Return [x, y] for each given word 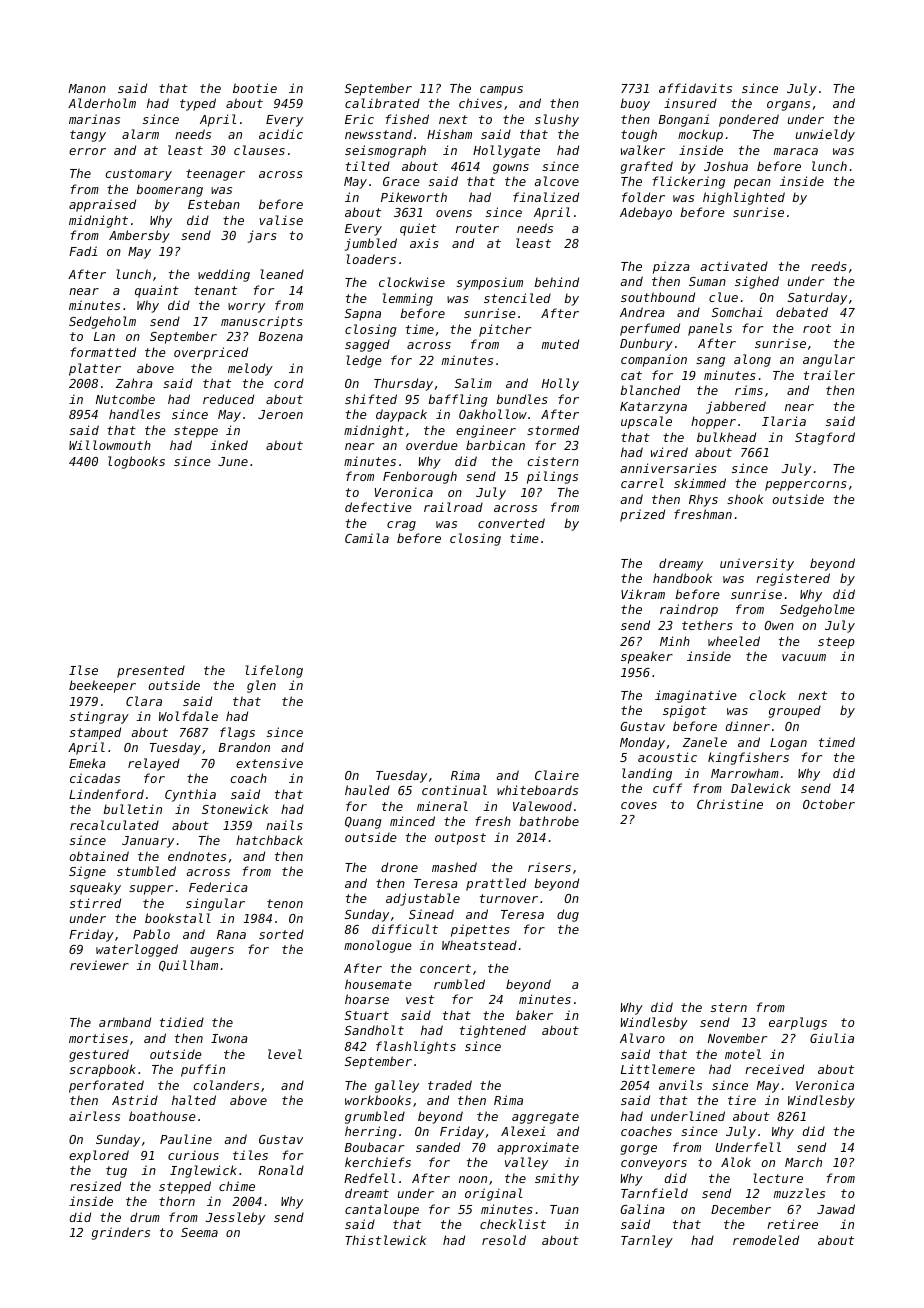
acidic [281, 134]
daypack [401, 415]
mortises [98, 1038]
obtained [99, 856]
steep [836, 643]
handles [134, 414]
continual [454, 790]
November [737, 1038]
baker [534, 1015]
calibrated [382, 103]
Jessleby [235, 1218]
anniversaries [668, 468]
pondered [749, 120]
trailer [829, 375]
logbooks [136, 462]
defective [378, 507]
